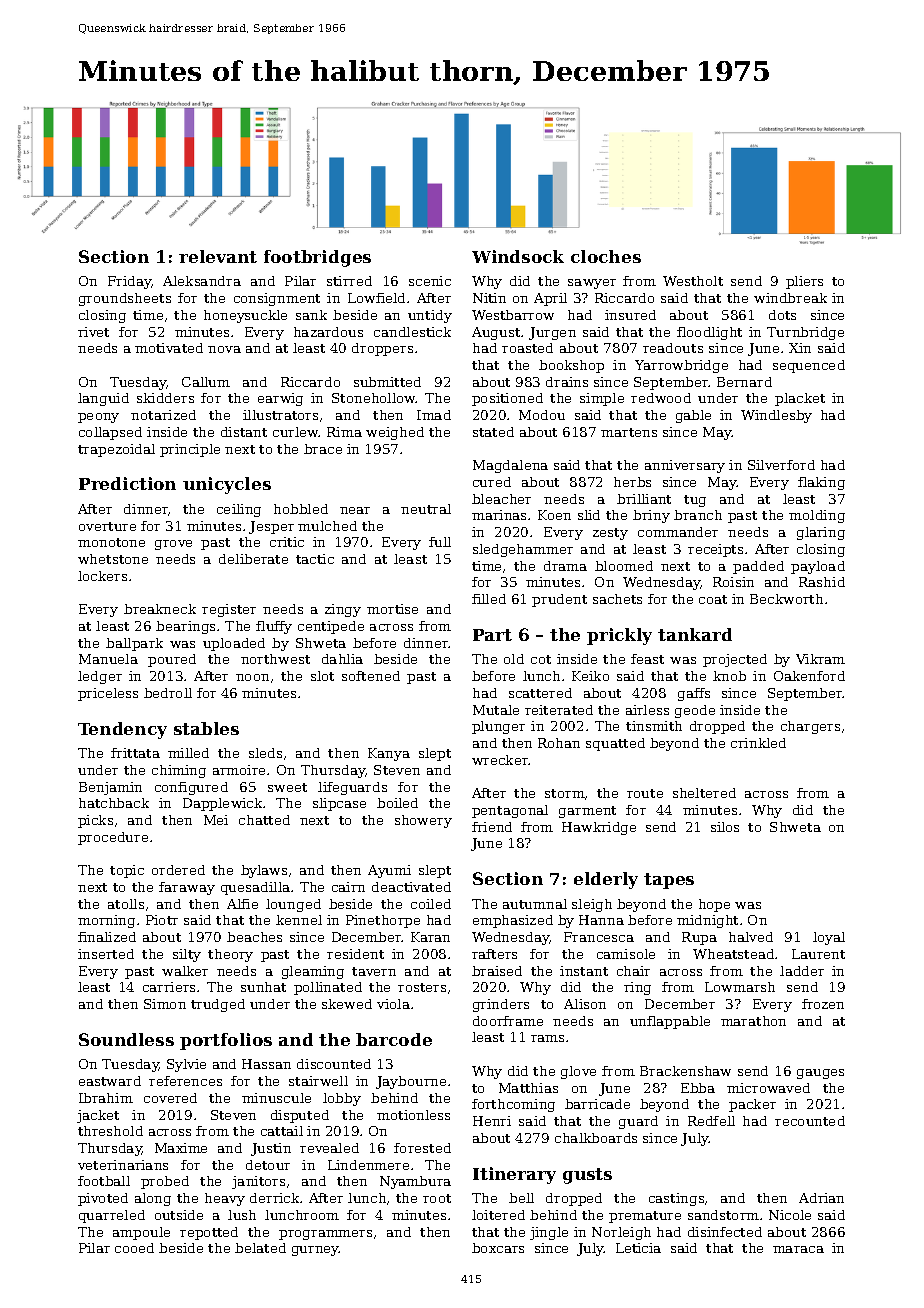 The width and height of the screenshot is (924, 1308). I want to click on nova, so click(224, 349).
